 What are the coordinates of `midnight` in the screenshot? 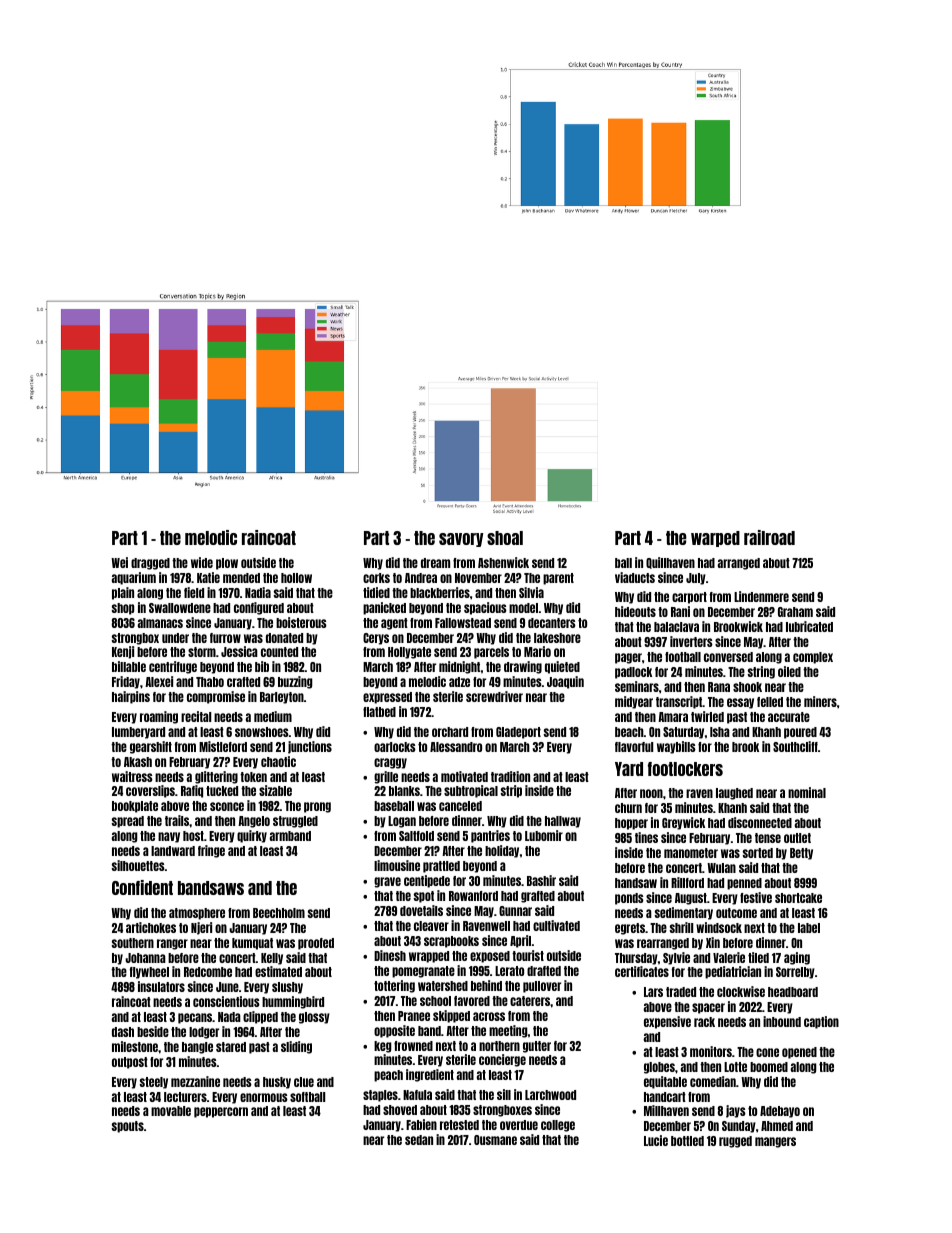 It's located at (459, 667).
